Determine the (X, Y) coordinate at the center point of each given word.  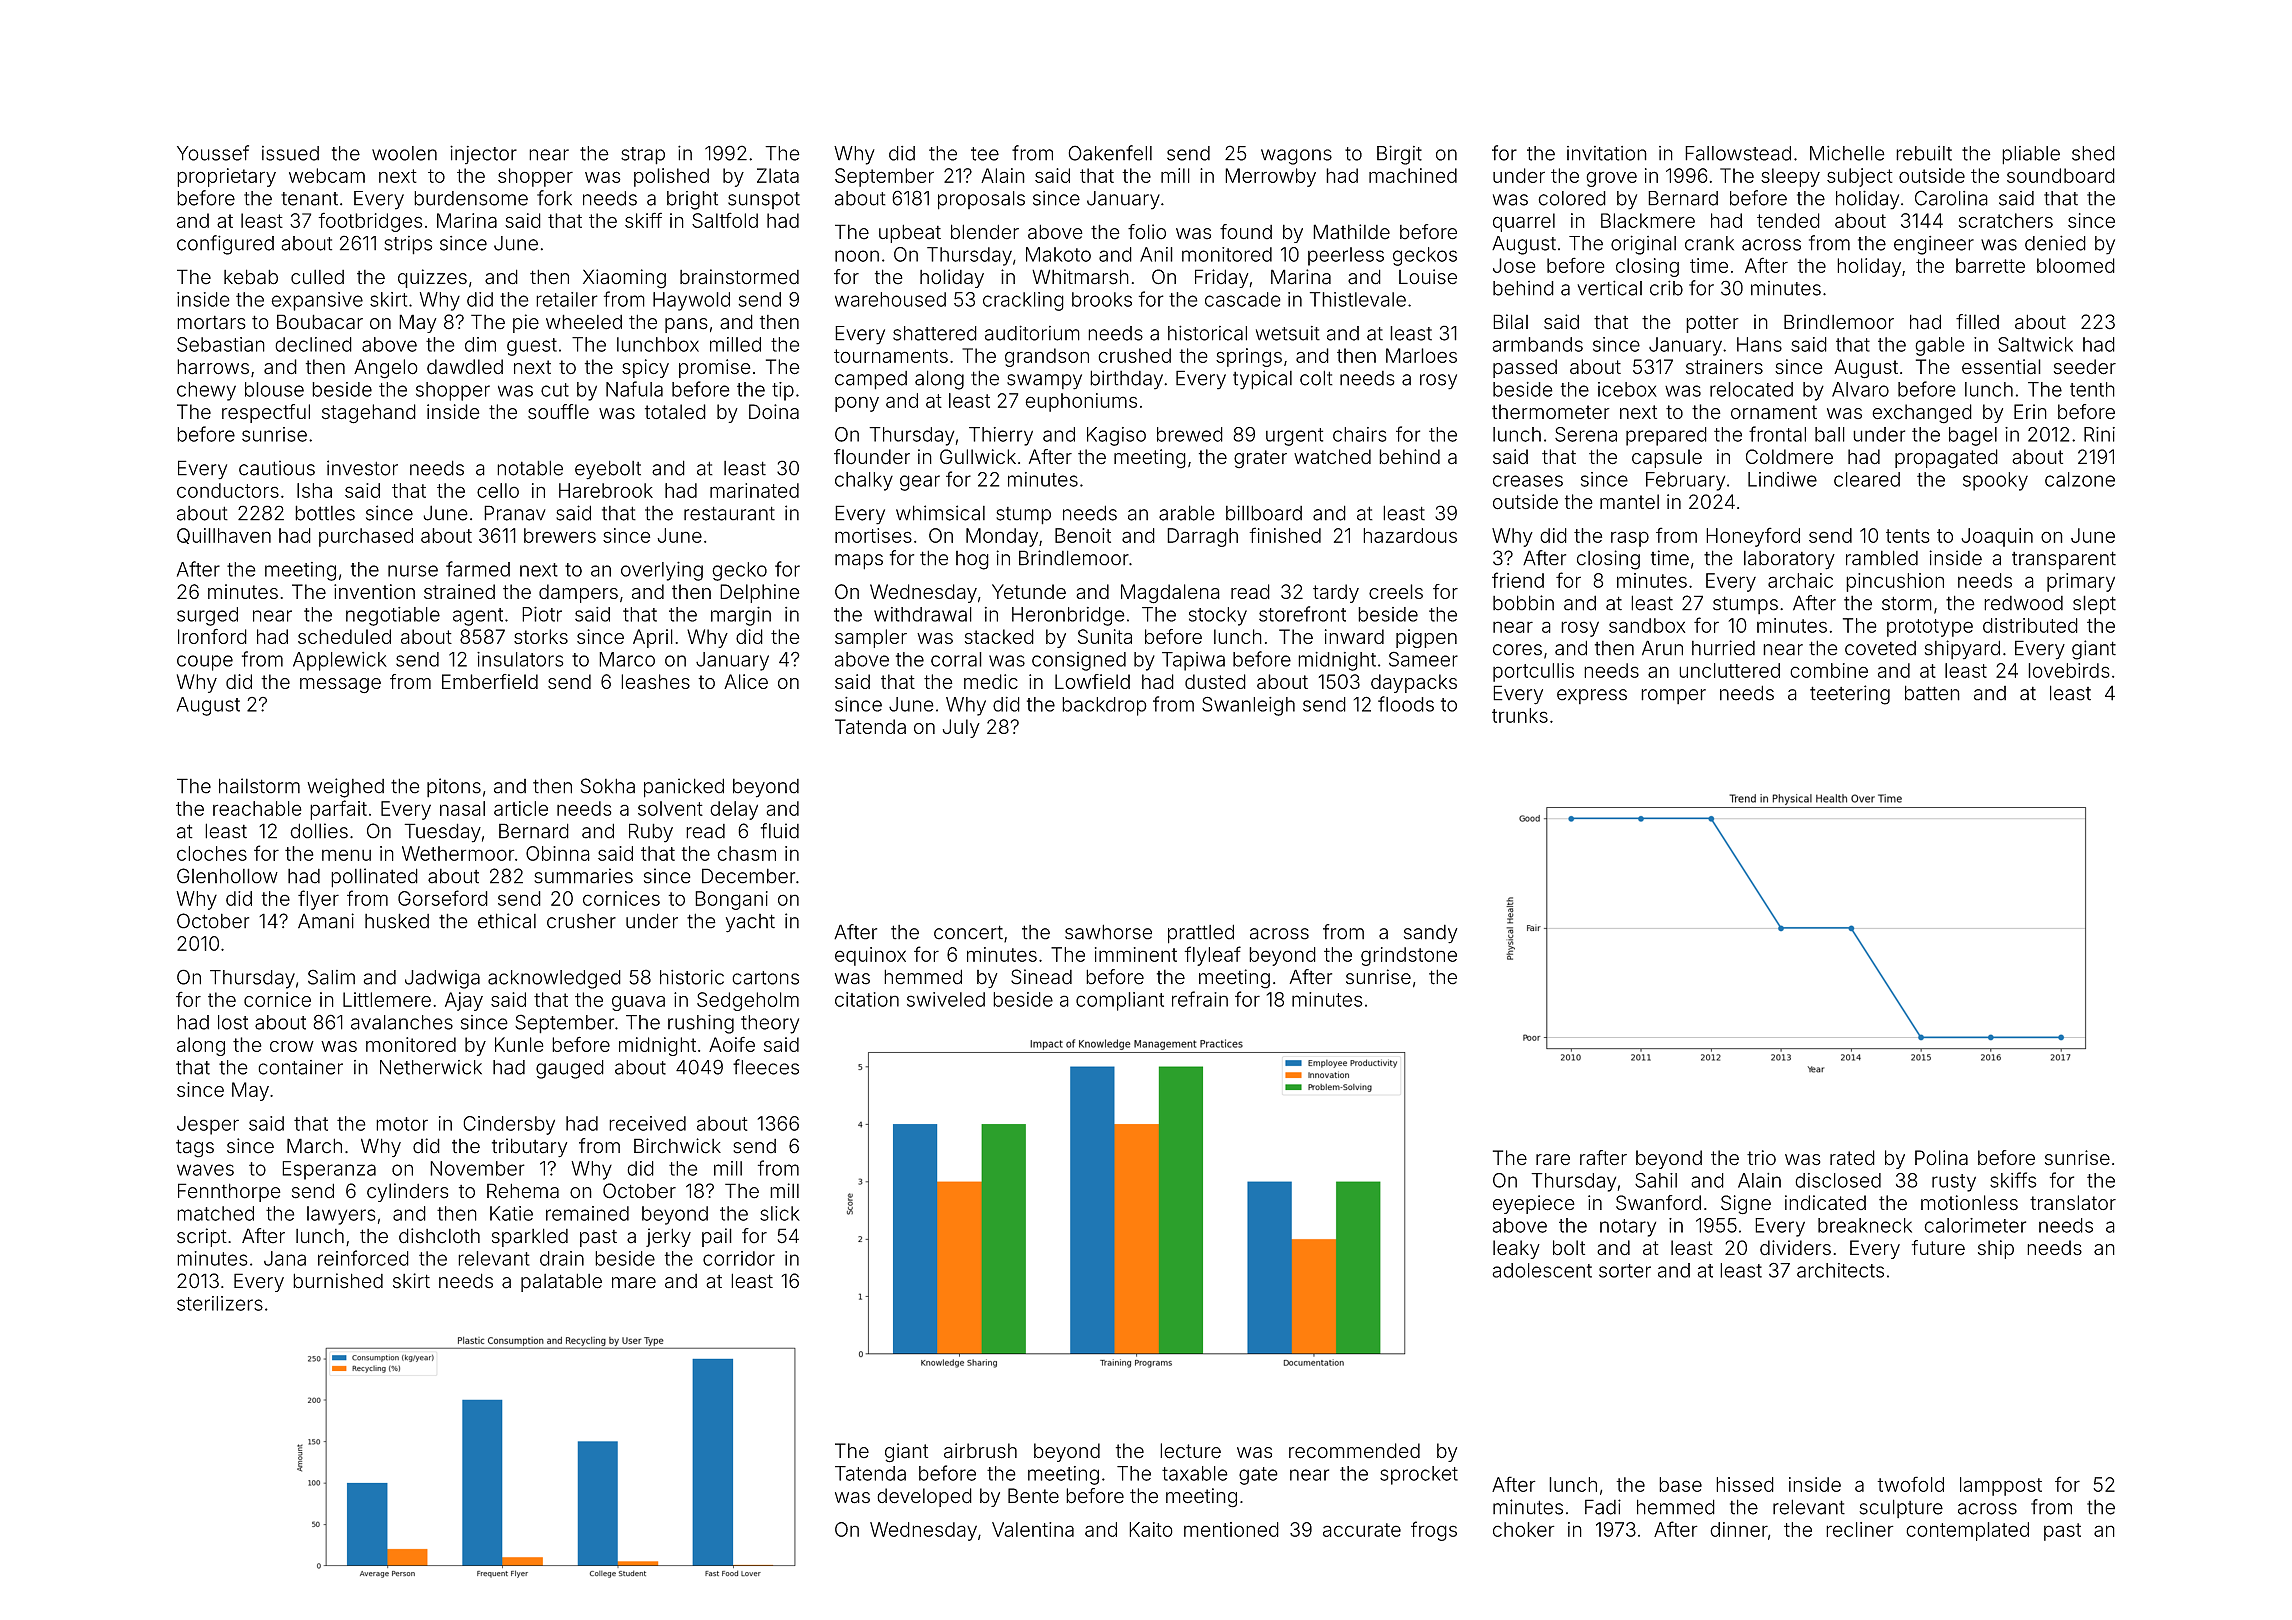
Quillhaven (224, 536)
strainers (1724, 367)
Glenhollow (227, 876)
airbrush (980, 1451)
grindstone (1409, 956)
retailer (567, 299)
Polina (1941, 1158)
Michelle (1847, 153)
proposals (981, 200)
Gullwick (978, 456)
